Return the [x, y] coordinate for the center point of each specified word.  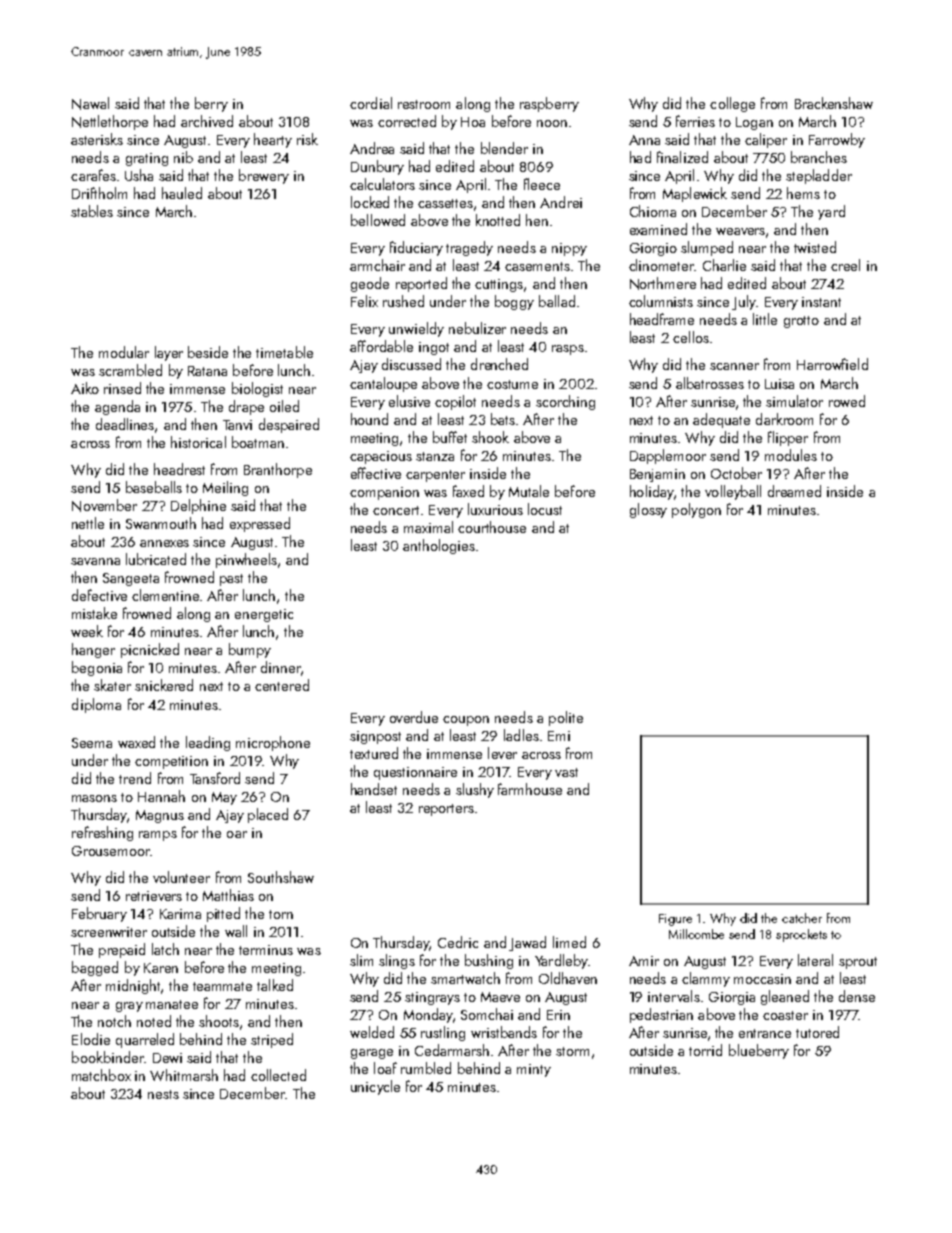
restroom [424, 104]
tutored [817, 1032]
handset [374, 789]
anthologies [439, 546]
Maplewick [695, 194]
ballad [557, 301]
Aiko [85, 388]
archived [207, 121]
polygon [696, 510]
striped [272, 1040]
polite [566, 718]
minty [534, 1070]
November [104, 505]
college [732, 104]
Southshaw [281, 877]
